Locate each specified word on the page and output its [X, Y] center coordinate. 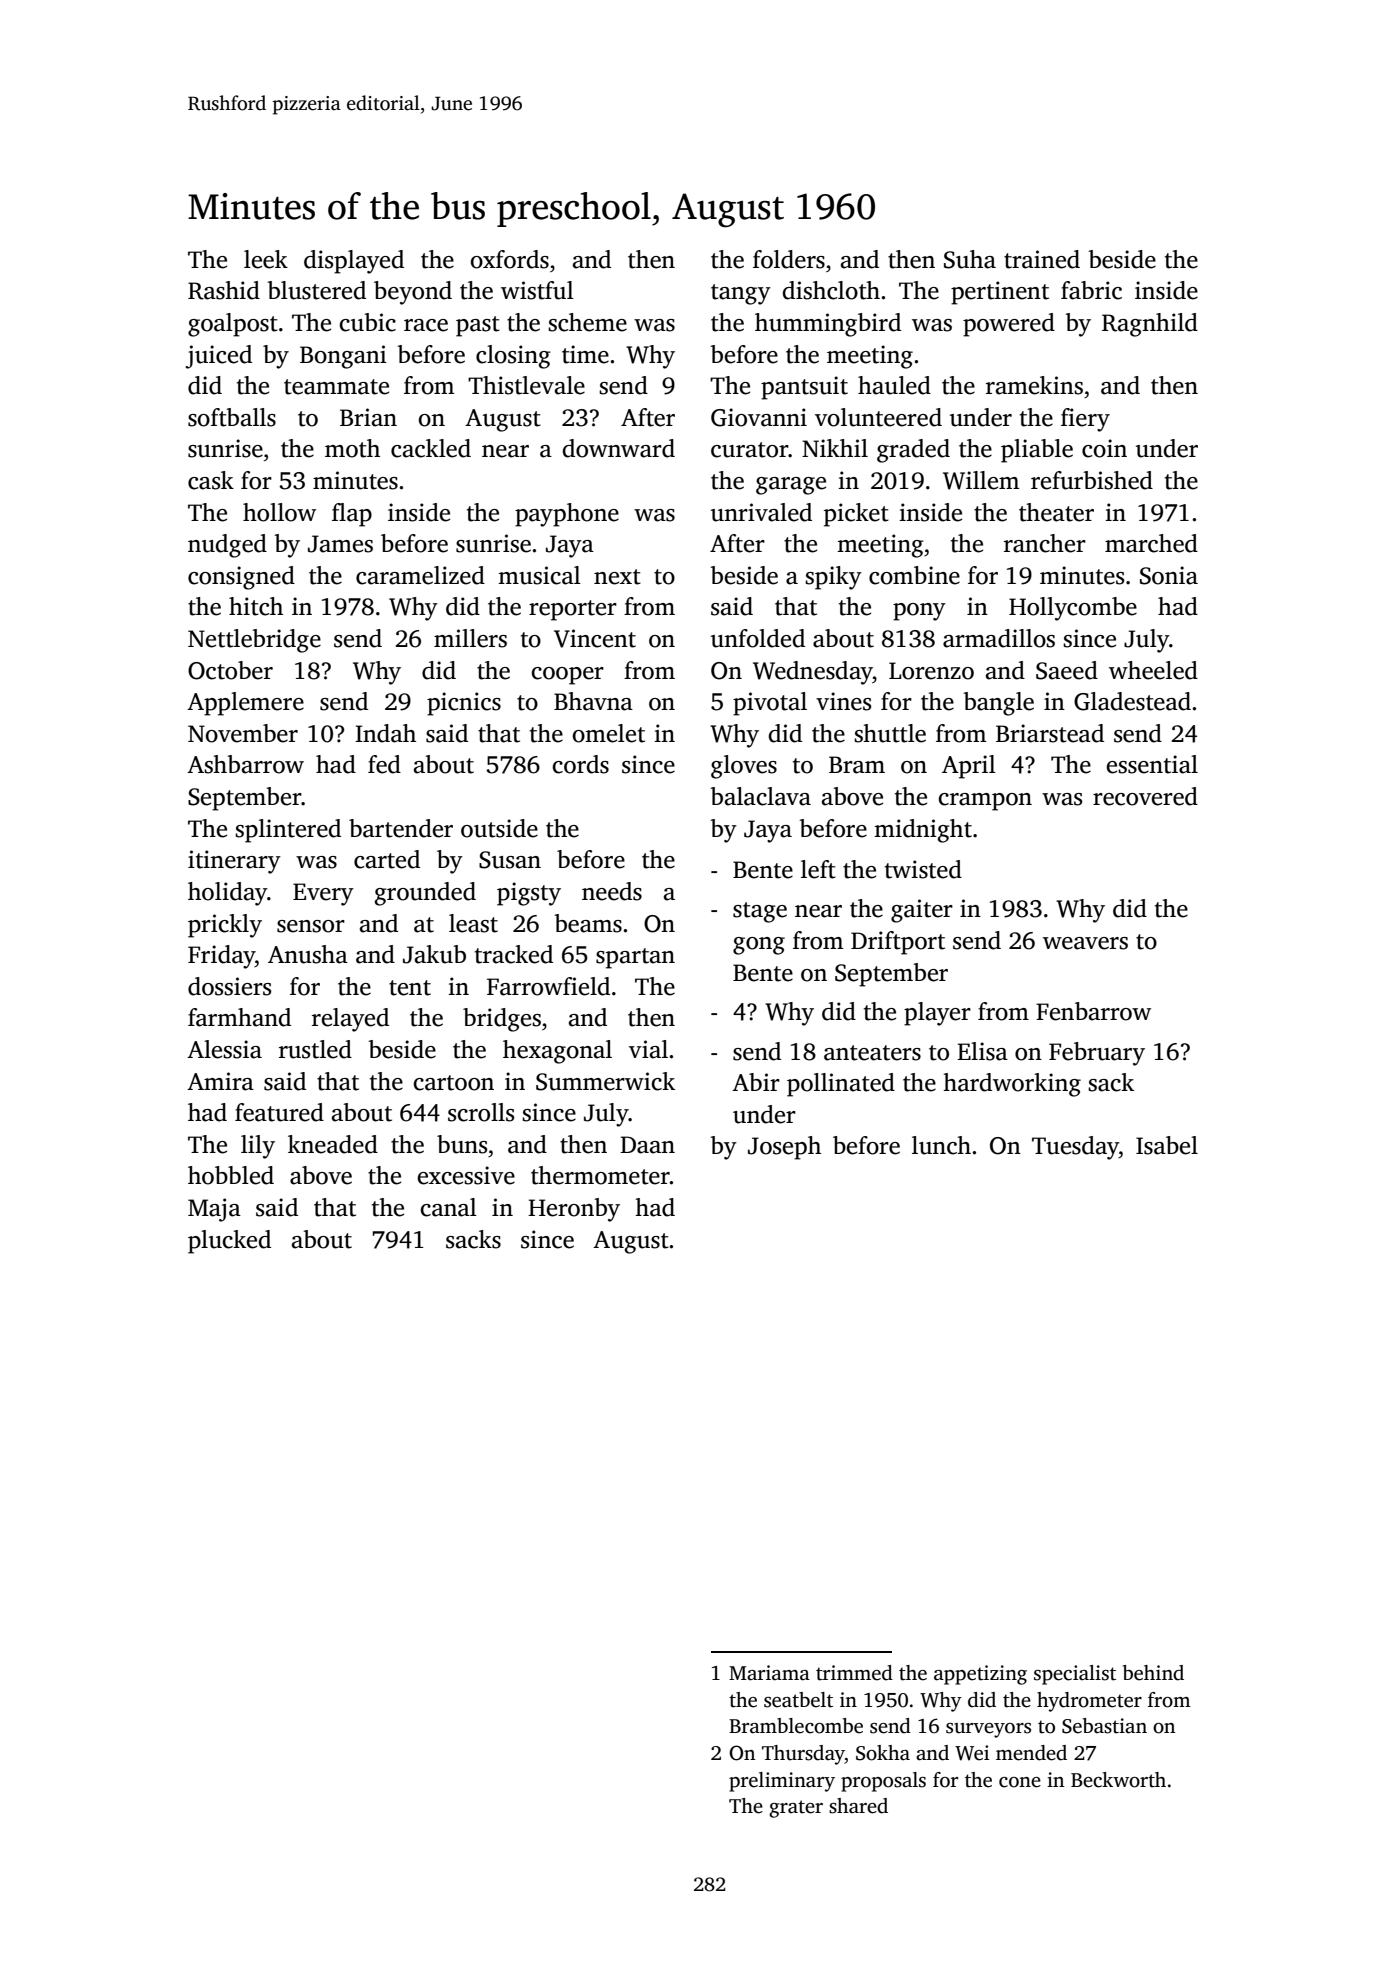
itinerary [234, 862]
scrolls [481, 1112]
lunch [941, 1145]
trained [1042, 259]
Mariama [769, 1673]
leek [266, 259]
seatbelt [798, 1700]
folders [789, 259]
